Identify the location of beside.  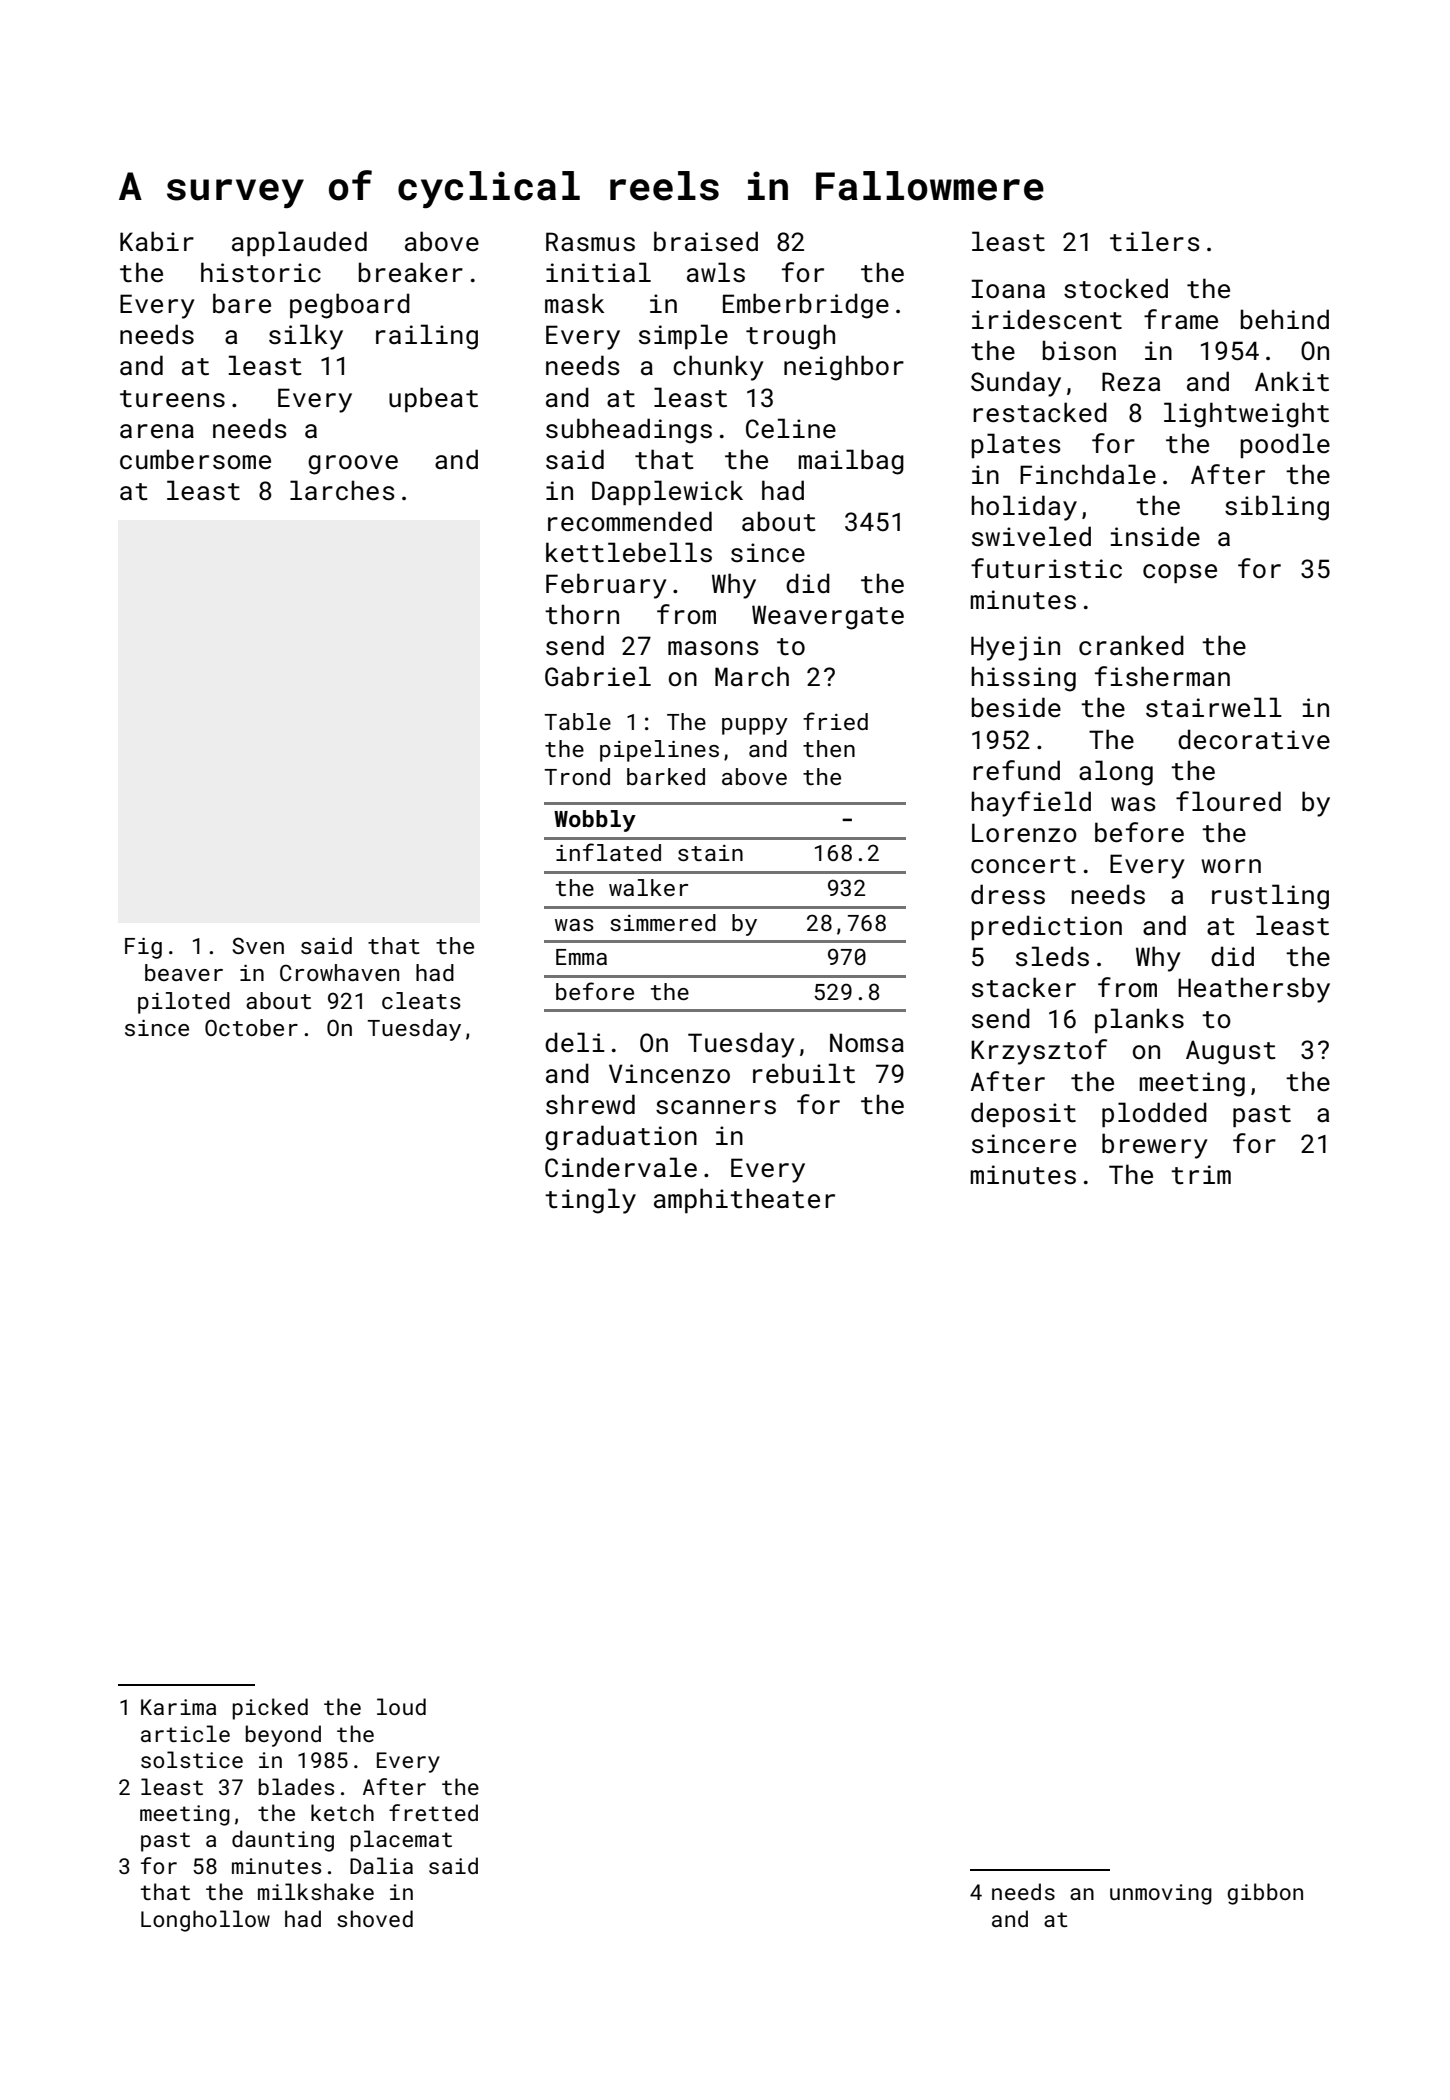
(1016, 707).
